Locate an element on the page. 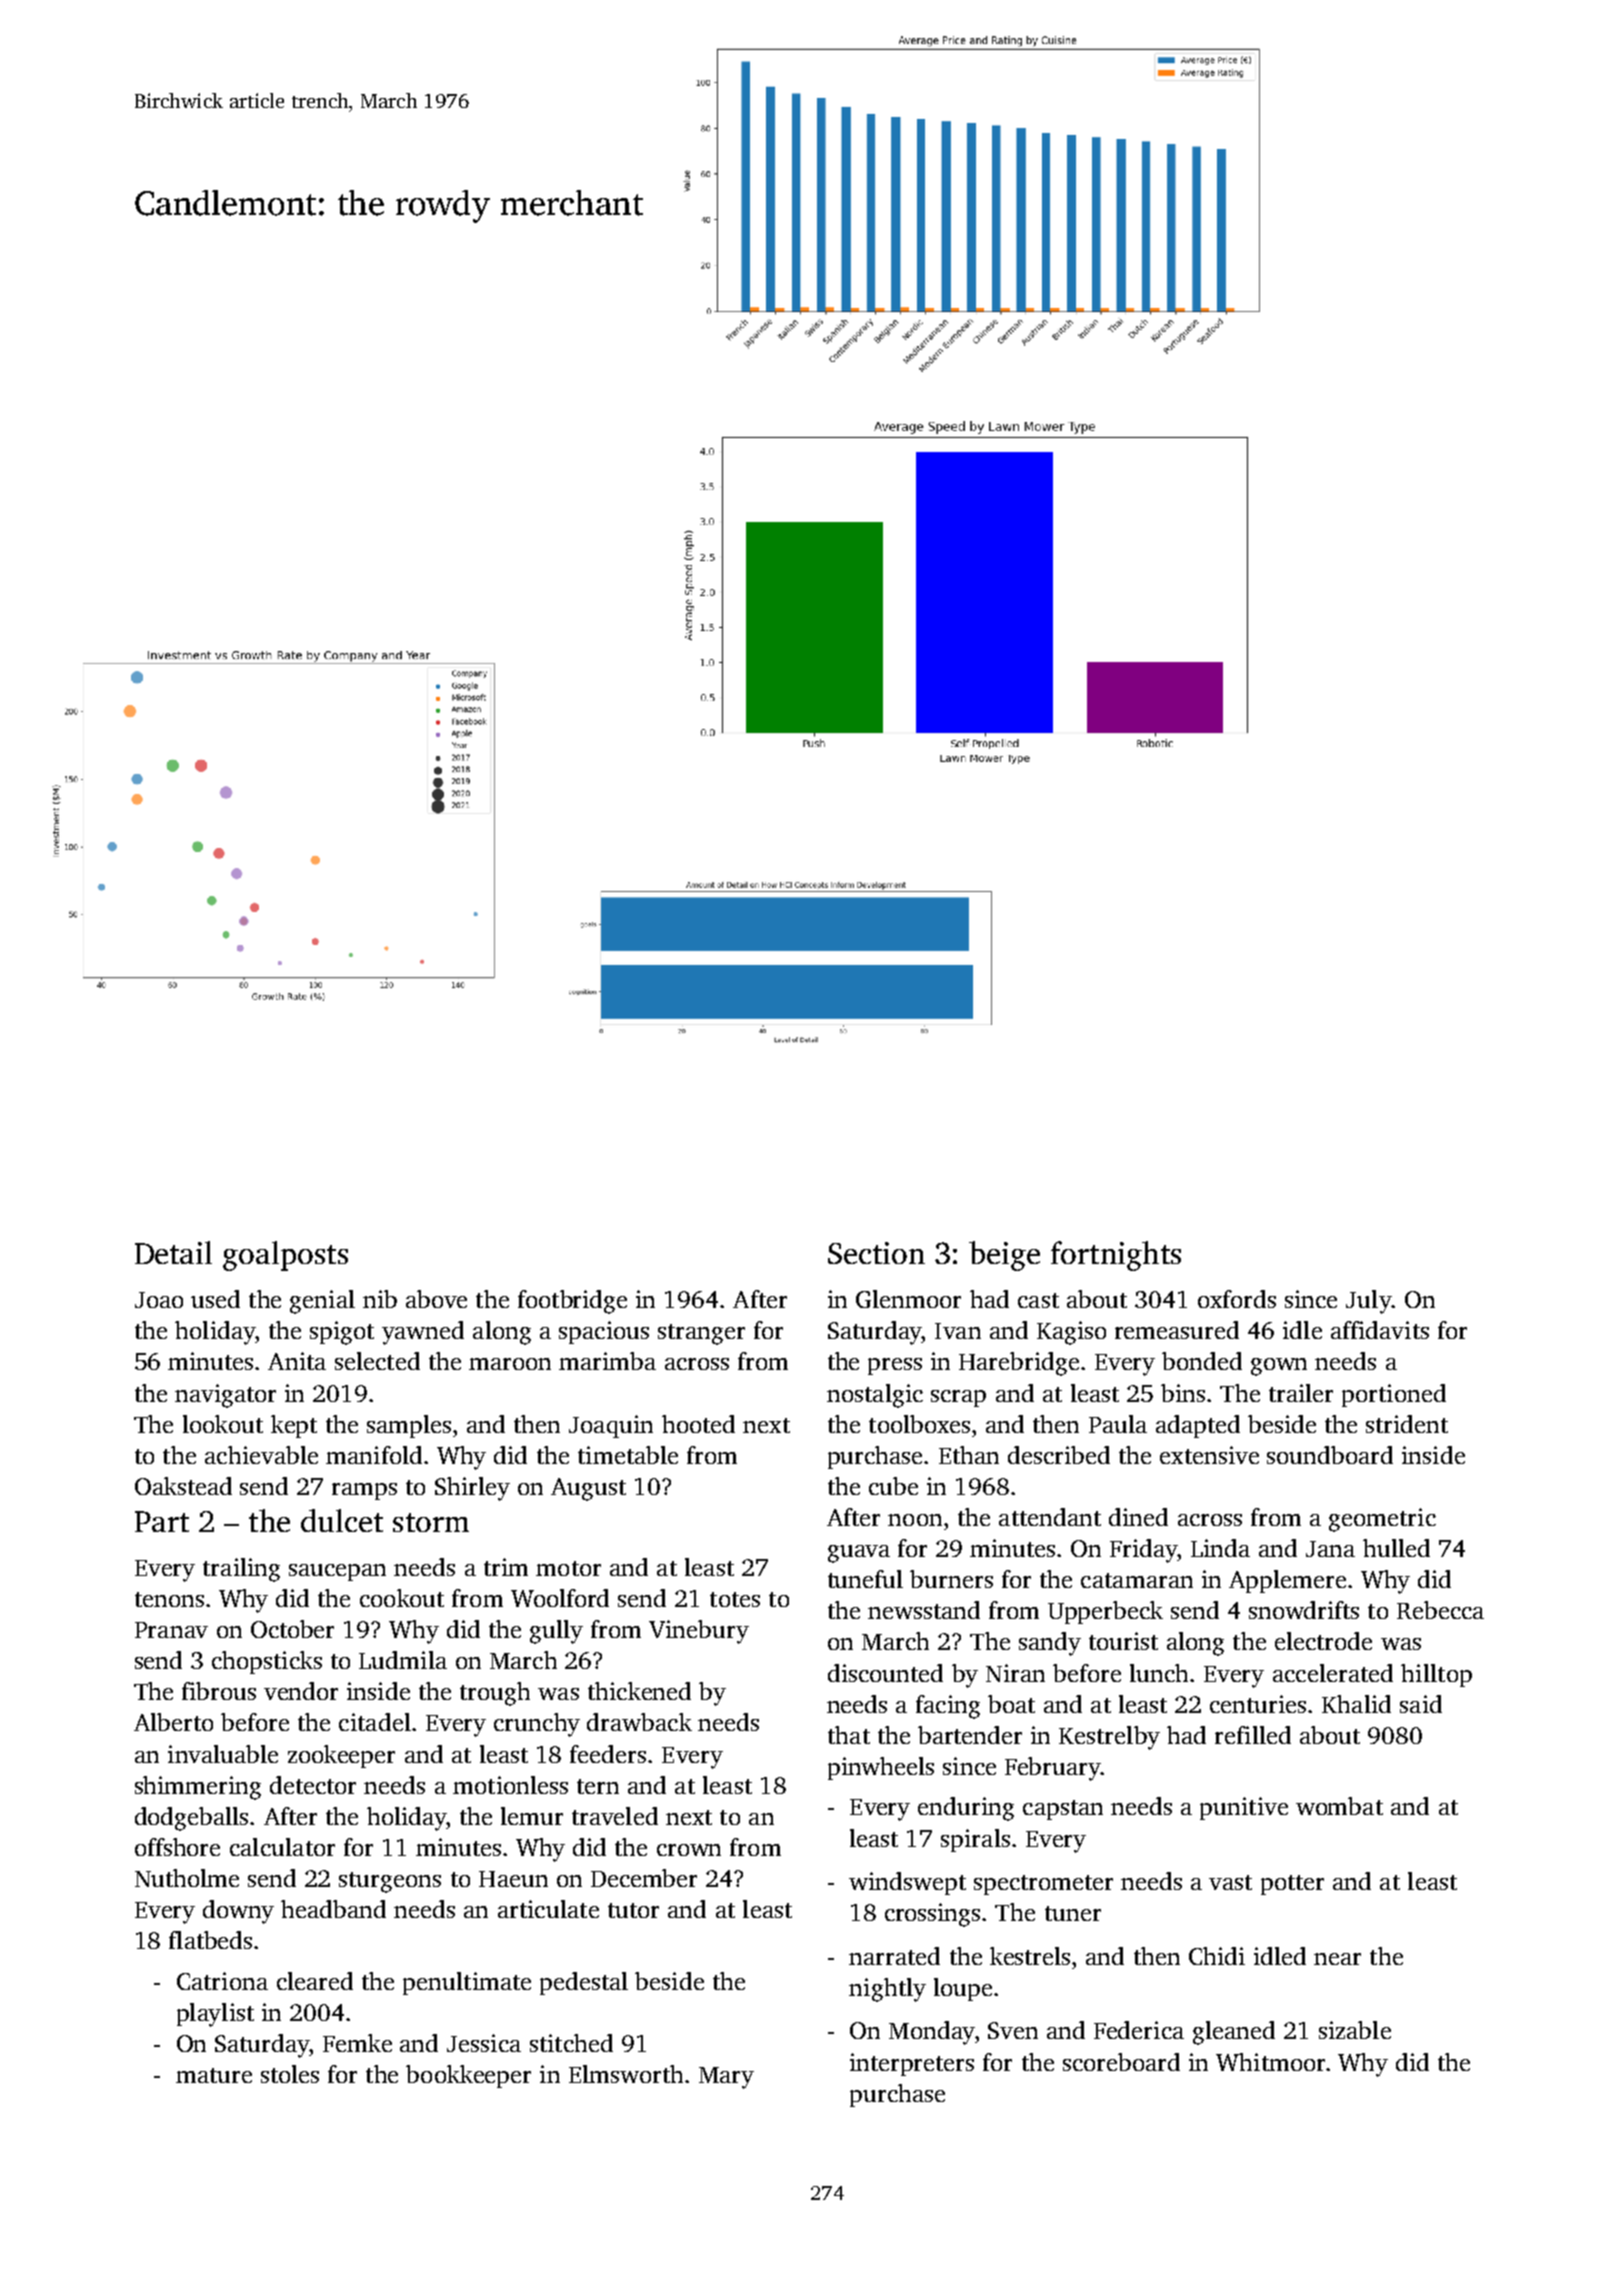 Image resolution: width=1620 pixels, height=2292 pixels. Mary is located at coordinates (726, 2078).
